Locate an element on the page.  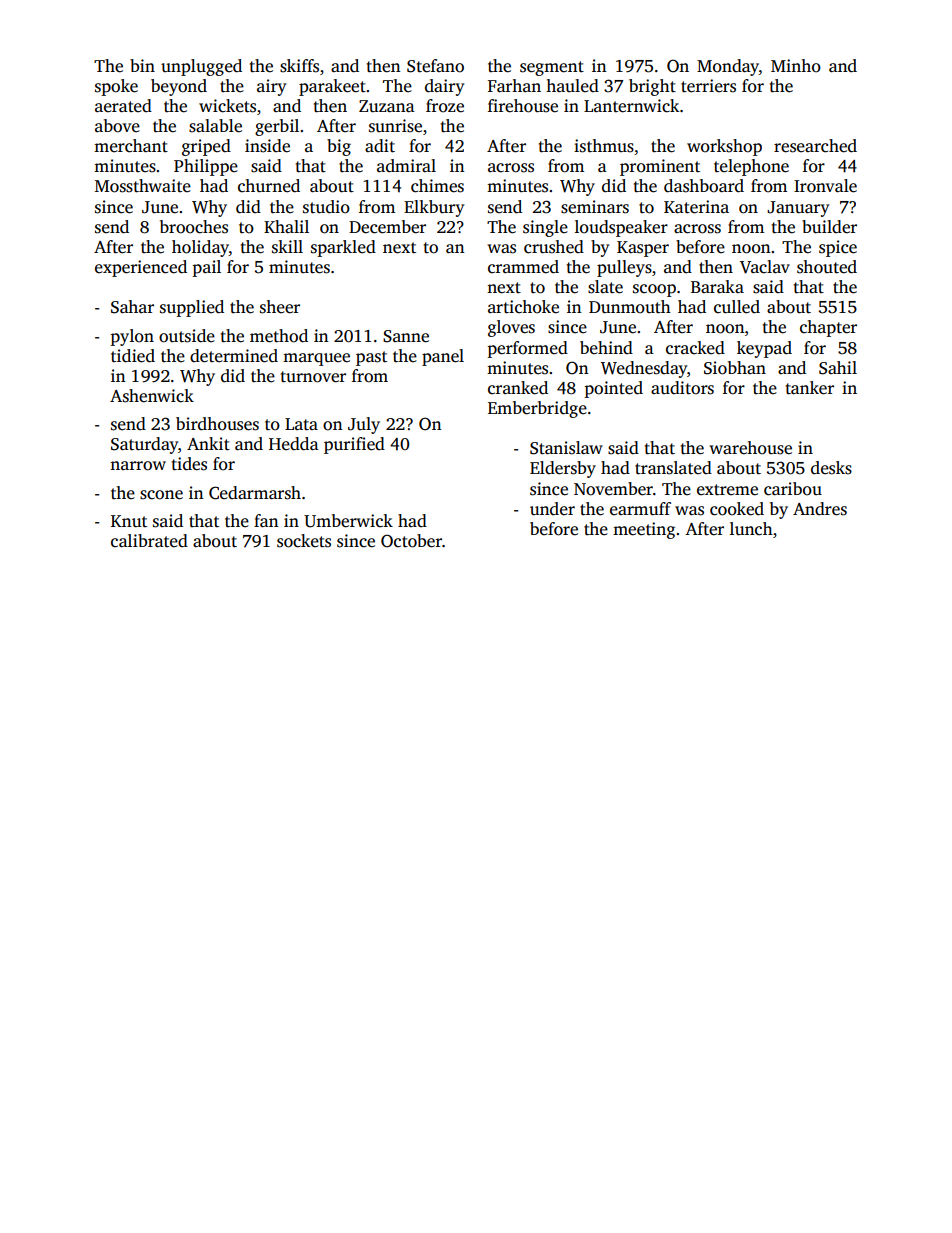
October is located at coordinates (411, 541).
